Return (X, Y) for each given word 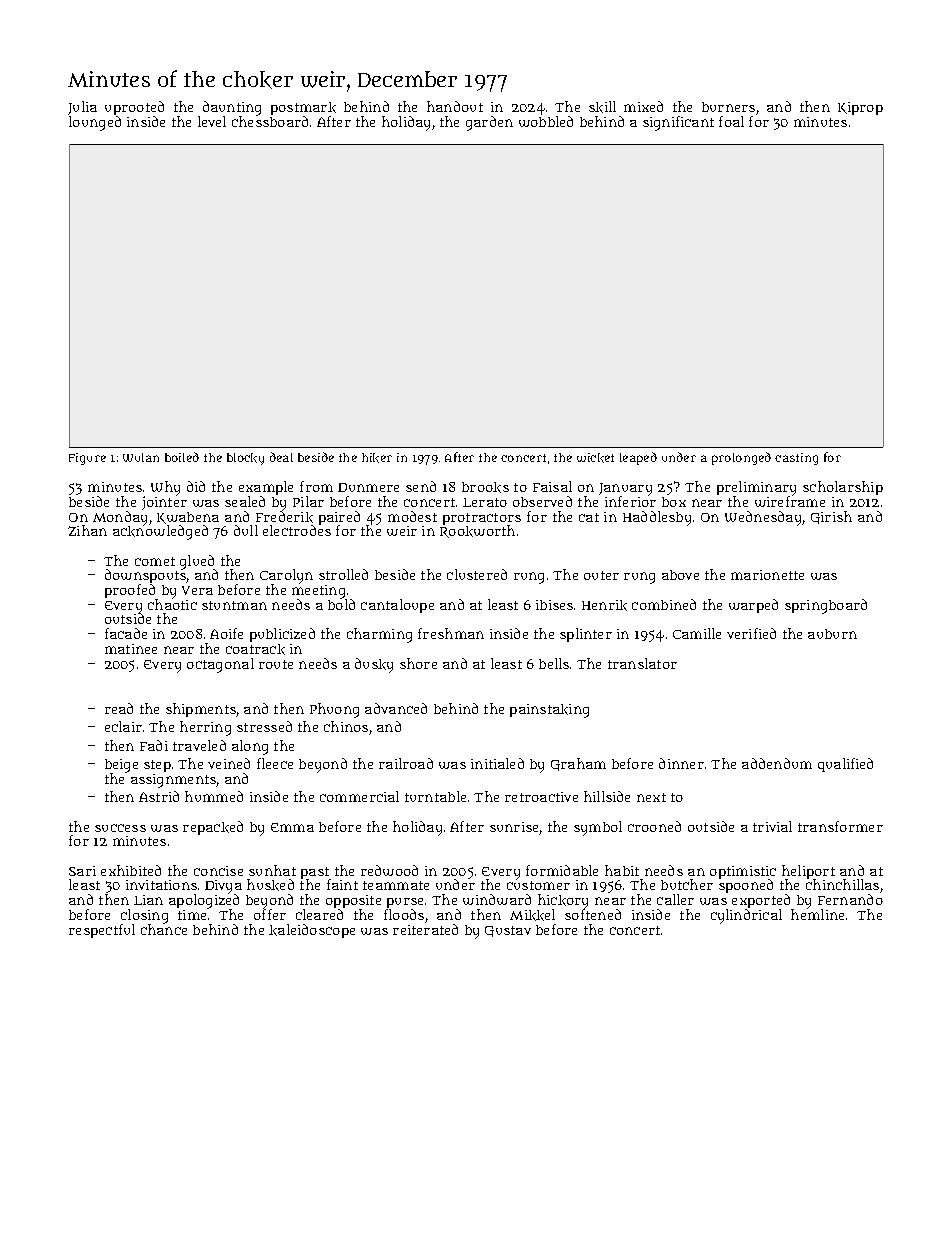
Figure (87, 459)
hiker (377, 458)
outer (601, 575)
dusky (374, 665)
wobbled (546, 121)
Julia (82, 108)
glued (197, 562)
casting (796, 459)
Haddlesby (657, 518)
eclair (123, 726)
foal (731, 121)
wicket (595, 458)
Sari (82, 871)
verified (751, 633)
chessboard (270, 121)
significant (678, 123)
